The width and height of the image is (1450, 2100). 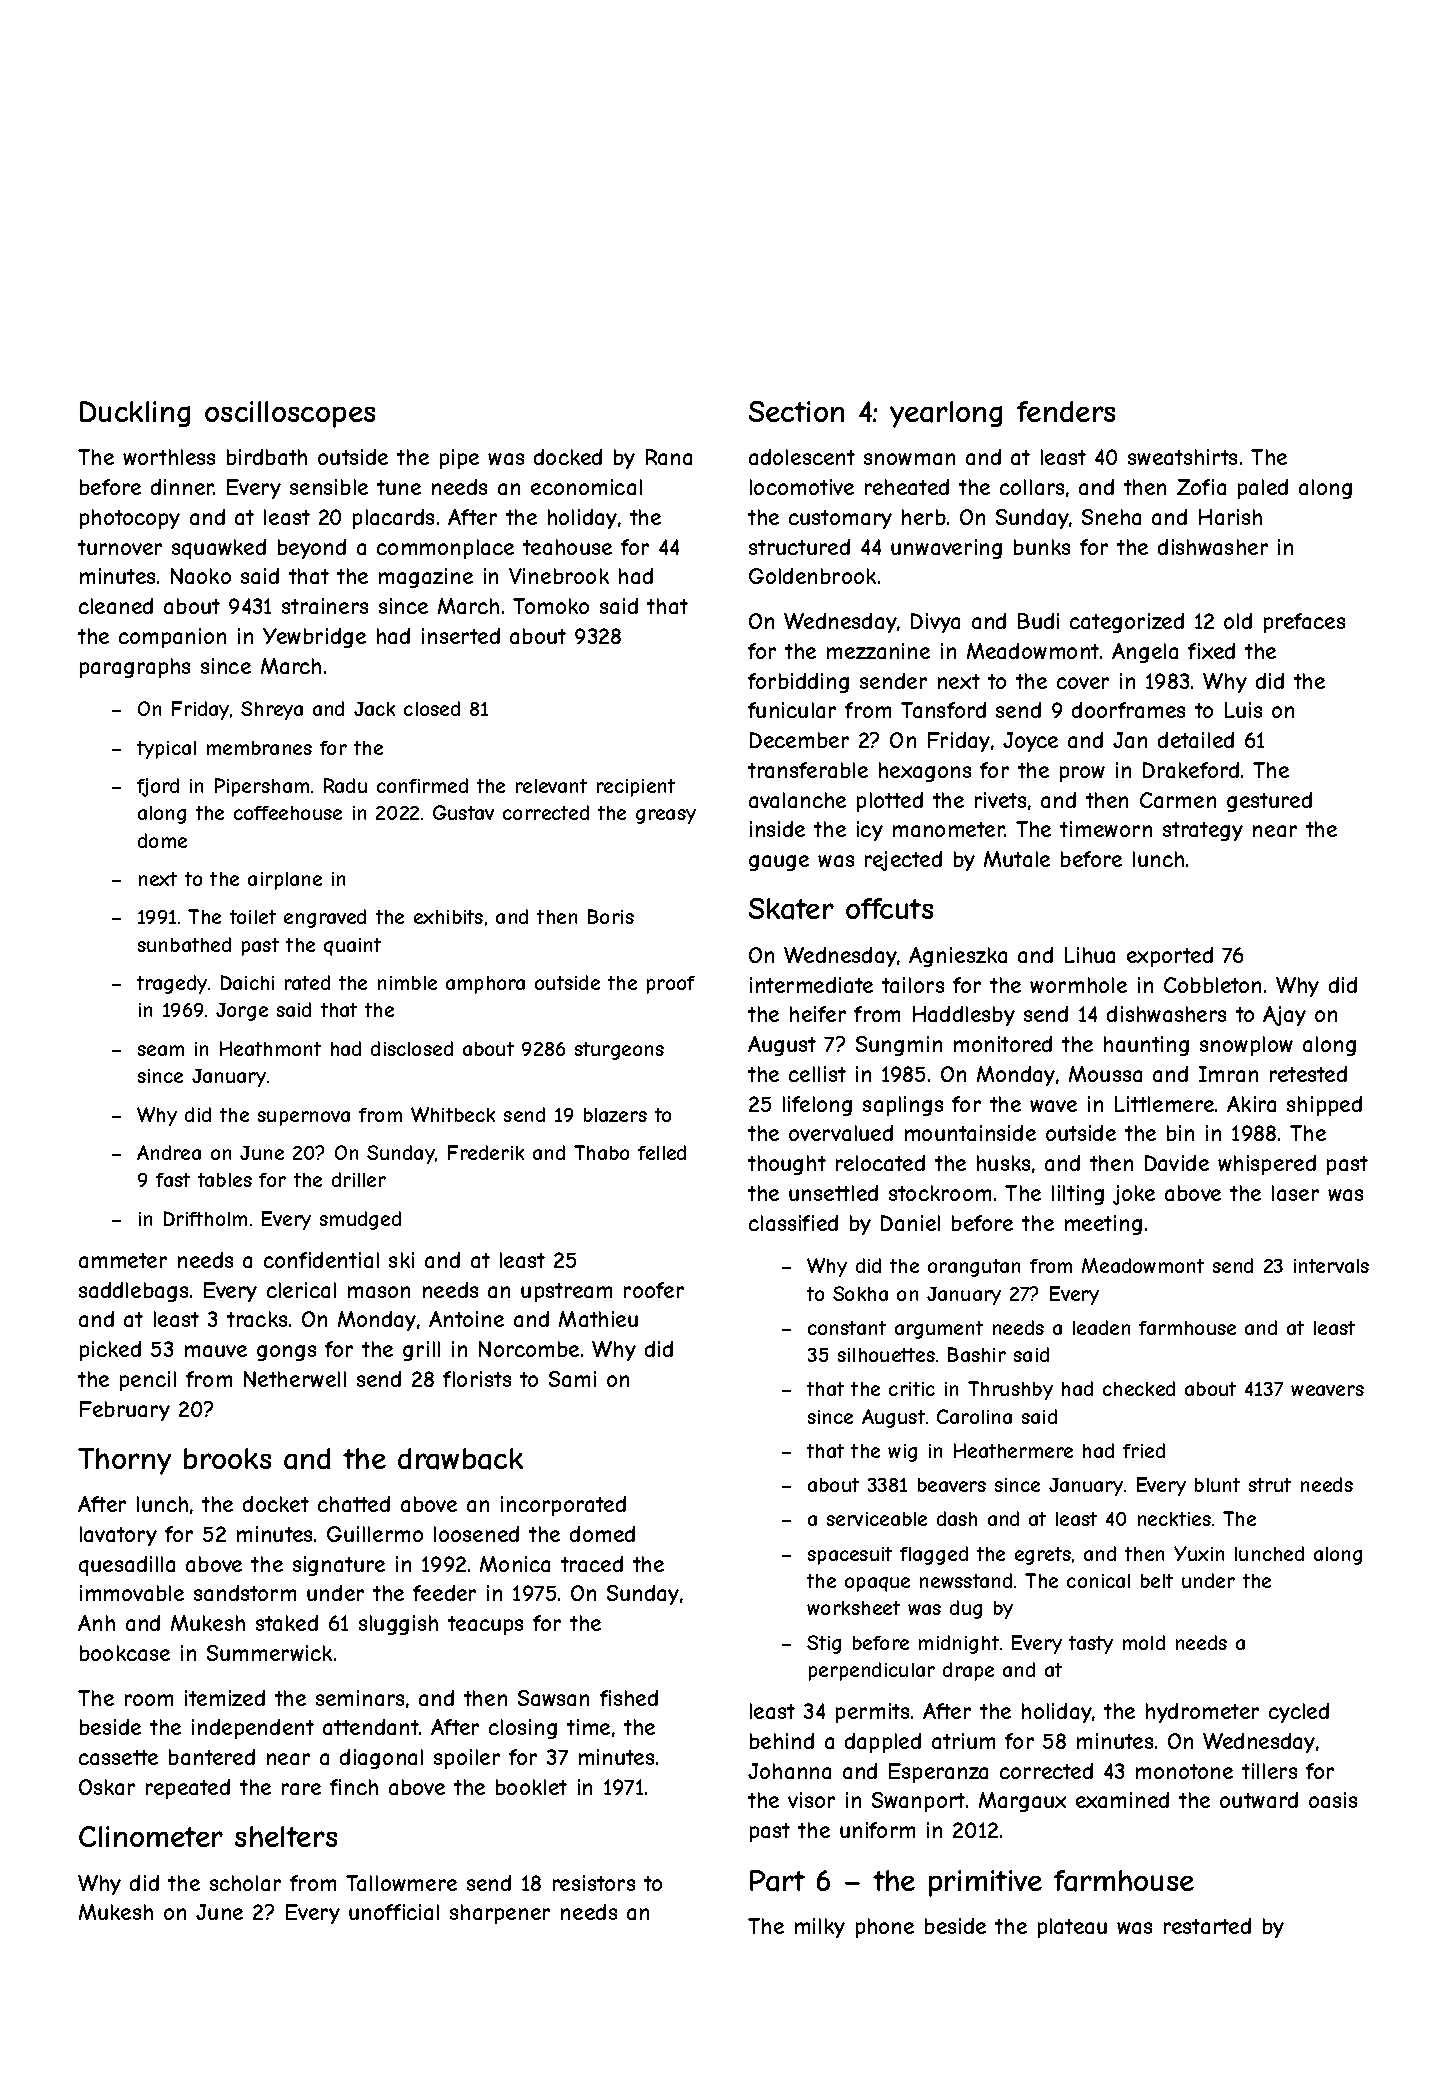 I want to click on unofficial, so click(x=394, y=1912).
